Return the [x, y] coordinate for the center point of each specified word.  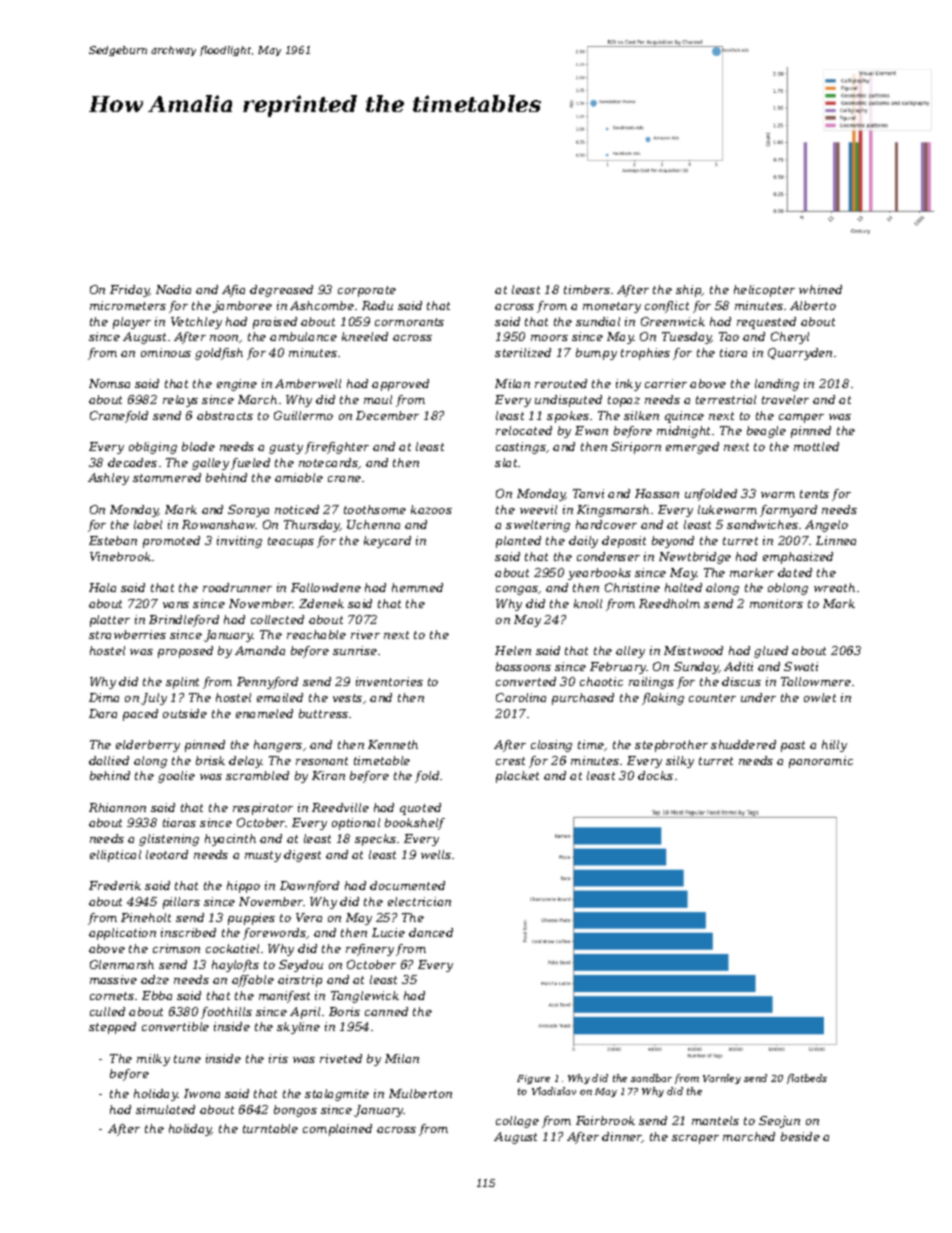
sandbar [651, 1078]
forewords [275, 934]
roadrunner [237, 587]
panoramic [821, 762]
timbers [587, 289]
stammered [167, 477]
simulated [165, 1109]
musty [263, 856]
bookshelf [415, 824]
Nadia [173, 289]
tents [814, 494]
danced [431, 932]
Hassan [657, 493]
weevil [538, 509]
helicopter [764, 291]
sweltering [538, 526]
